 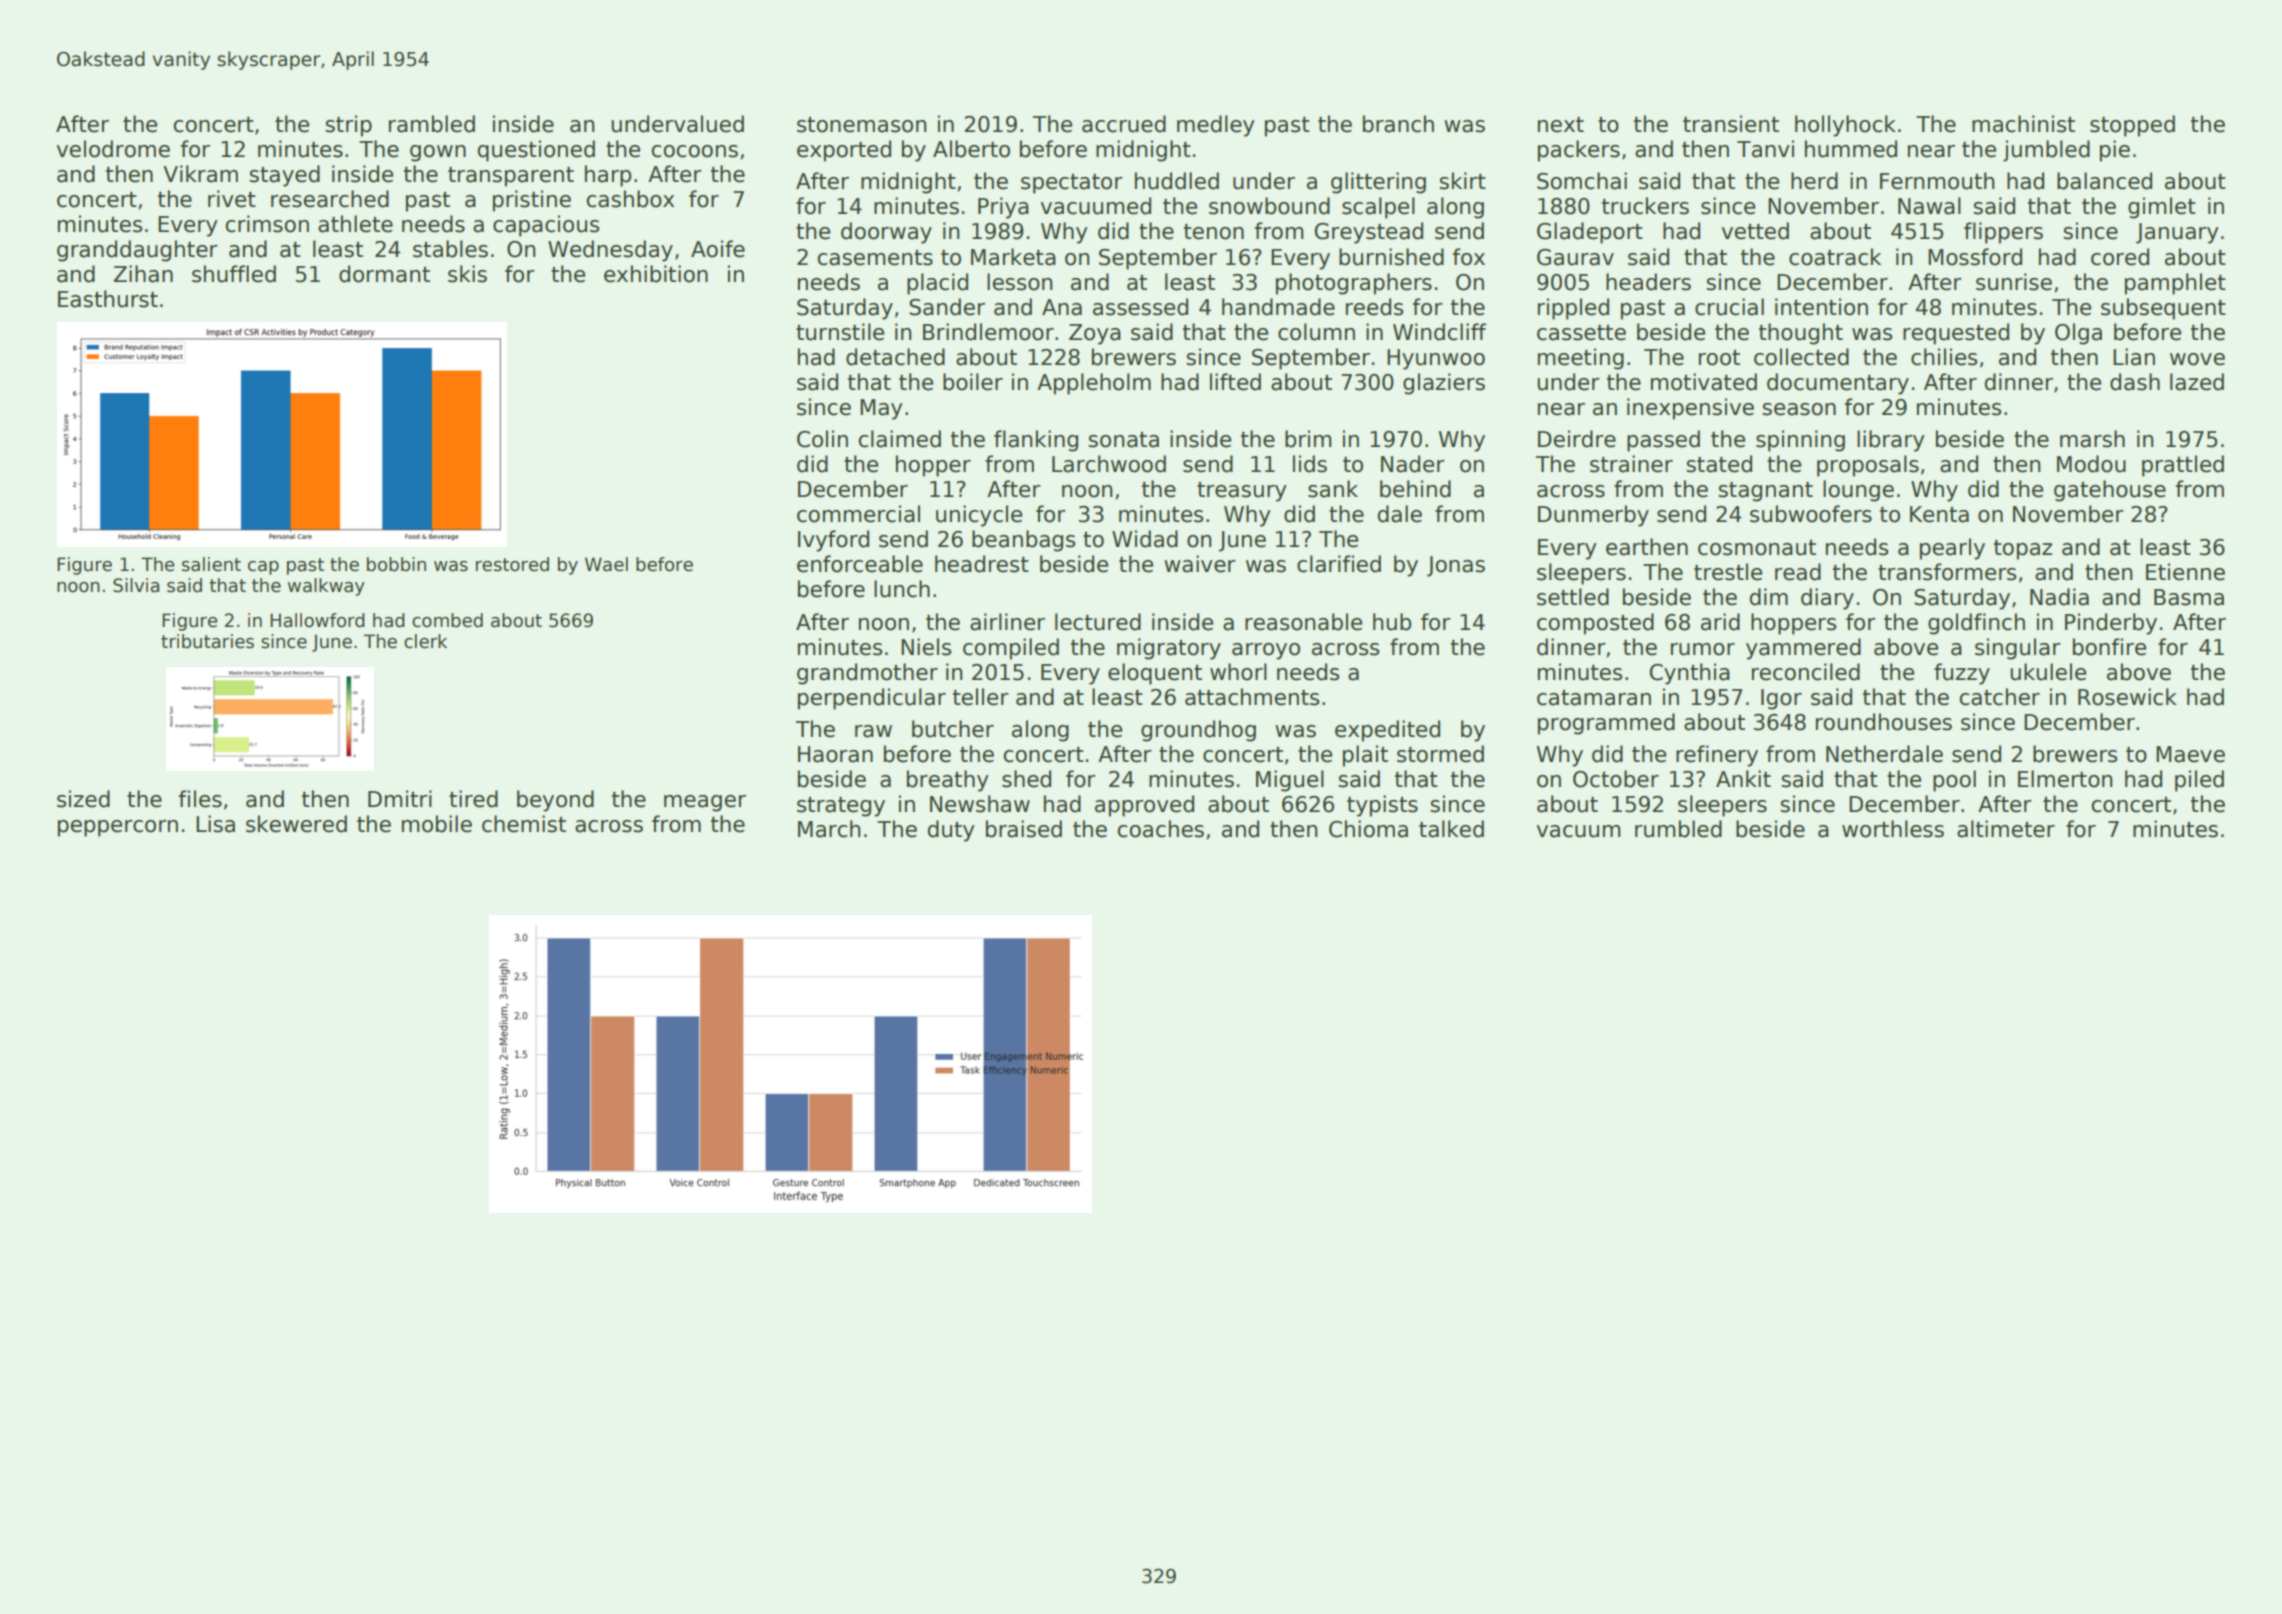 What do you see at coordinates (113, 149) in the screenshot?
I see `velodrome` at bounding box center [113, 149].
